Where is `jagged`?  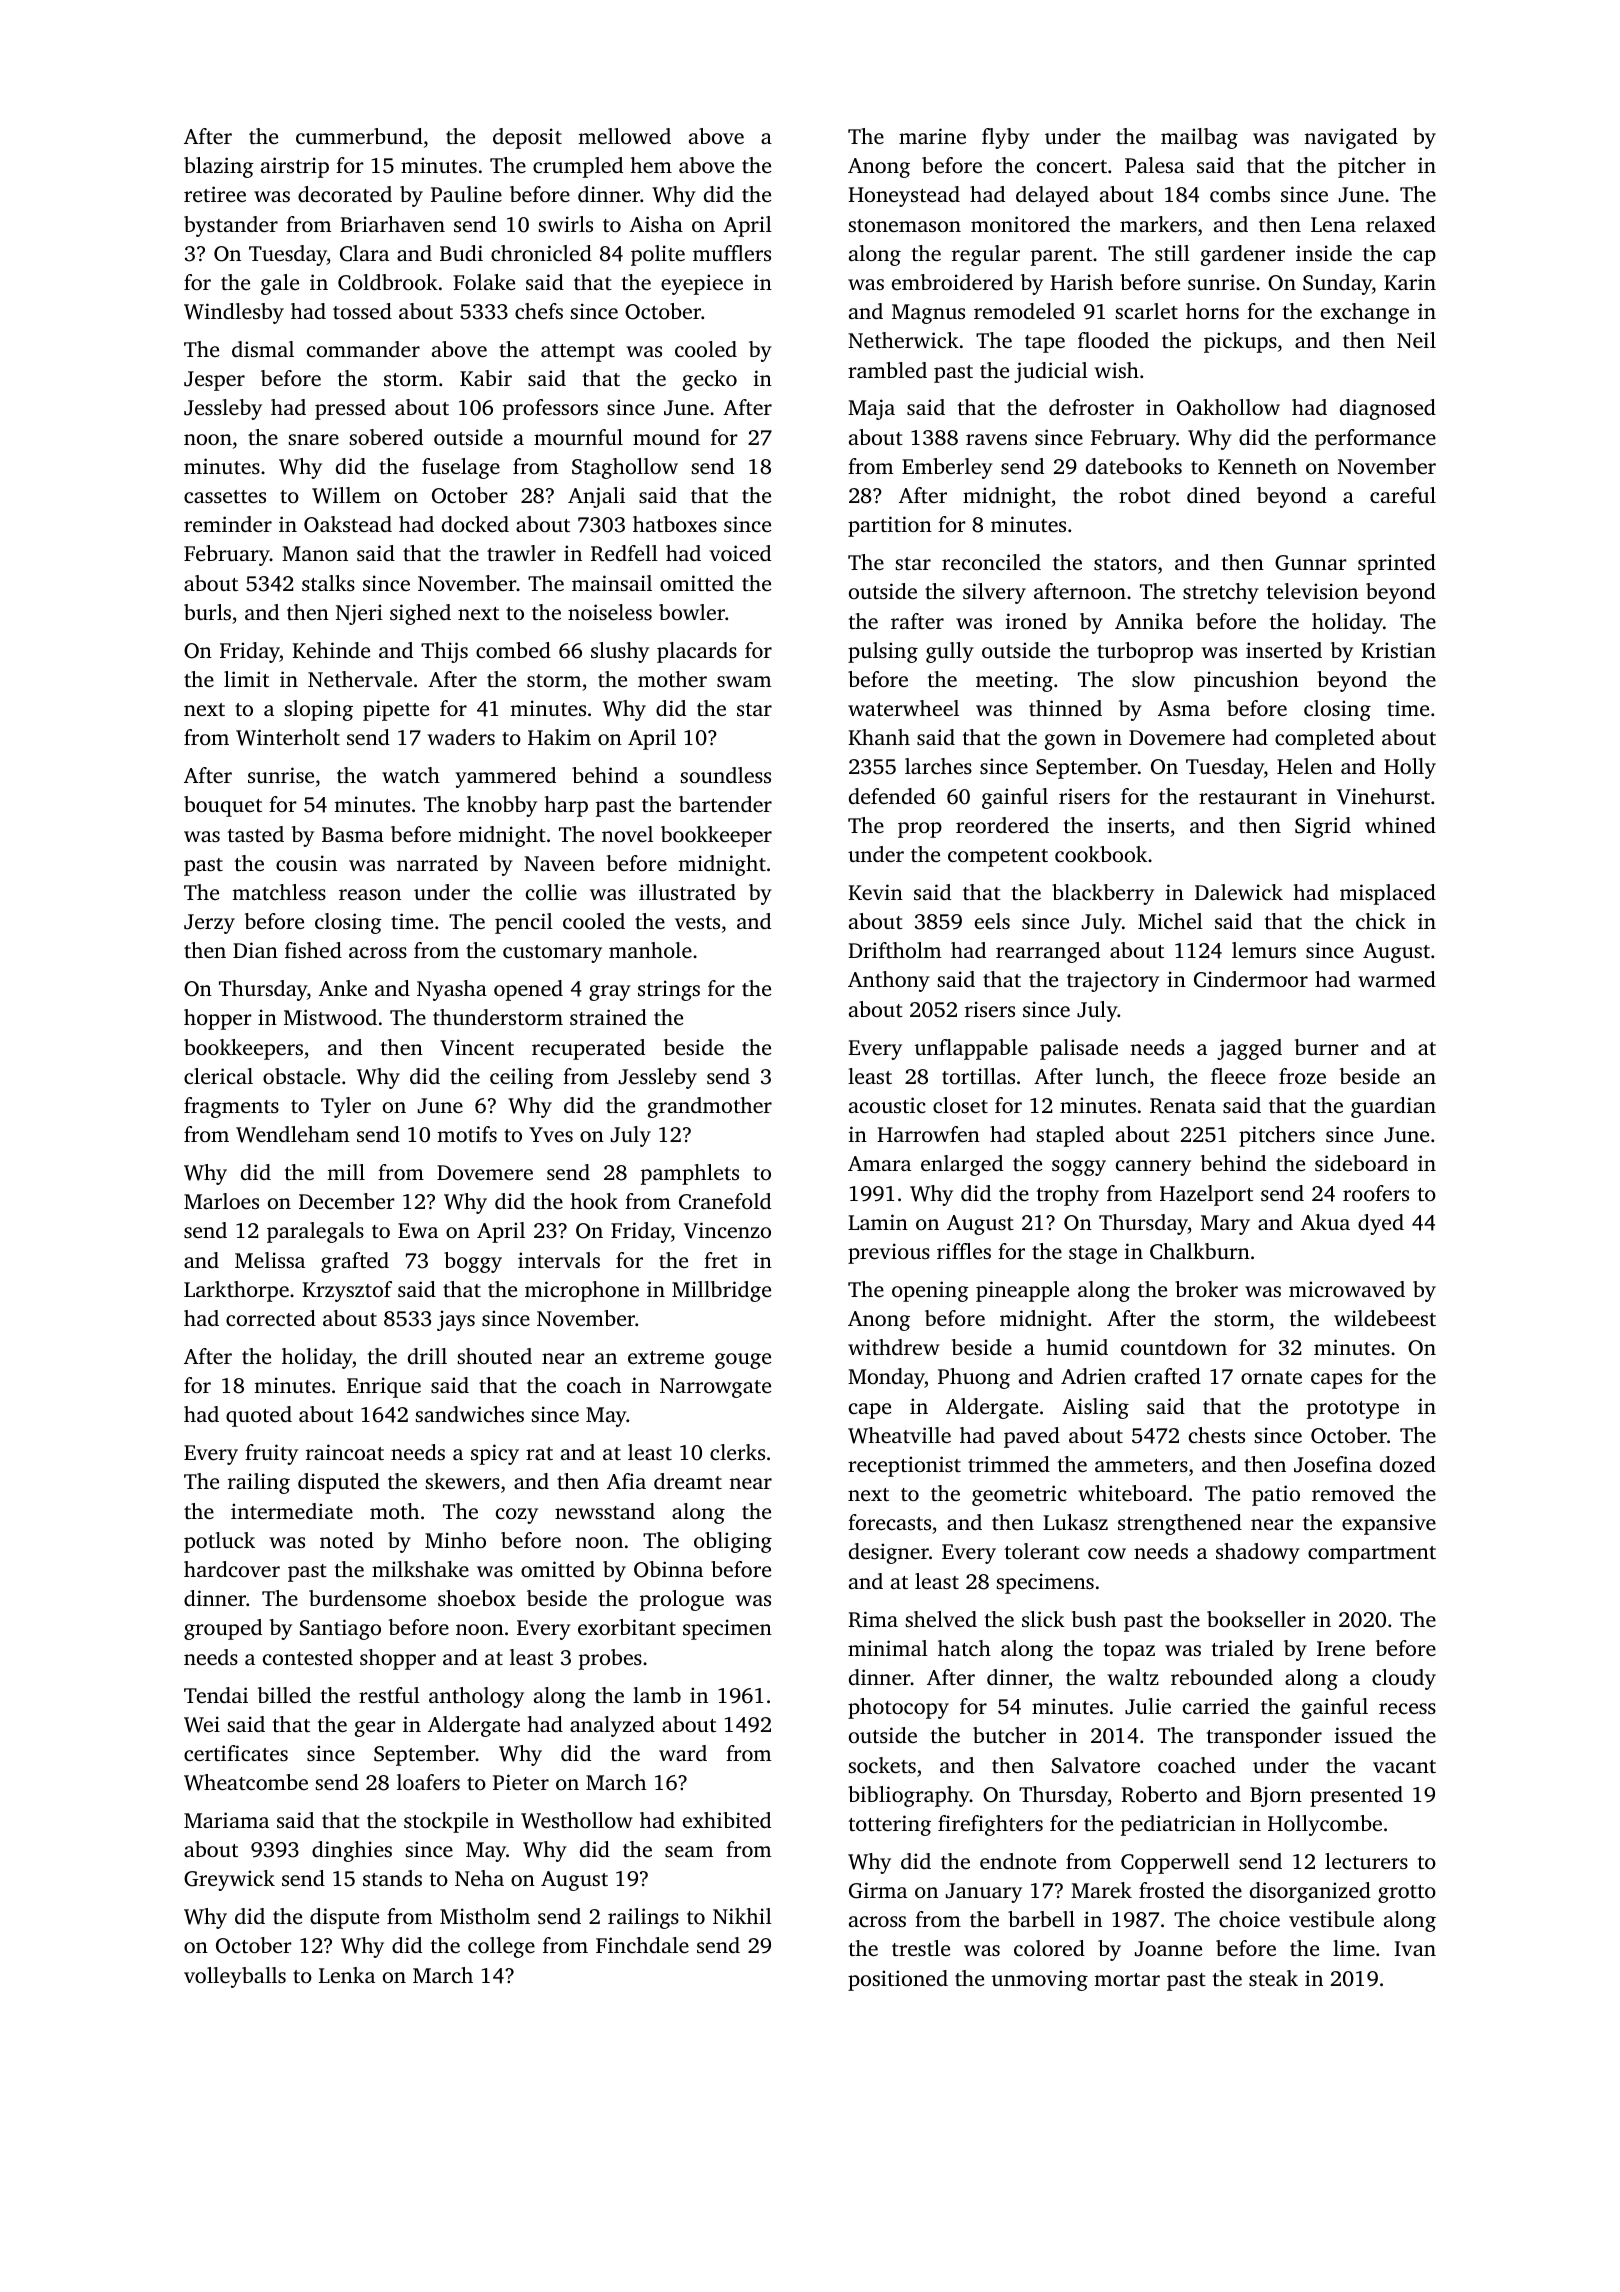
jagged is located at coordinates (1249, 1049).
